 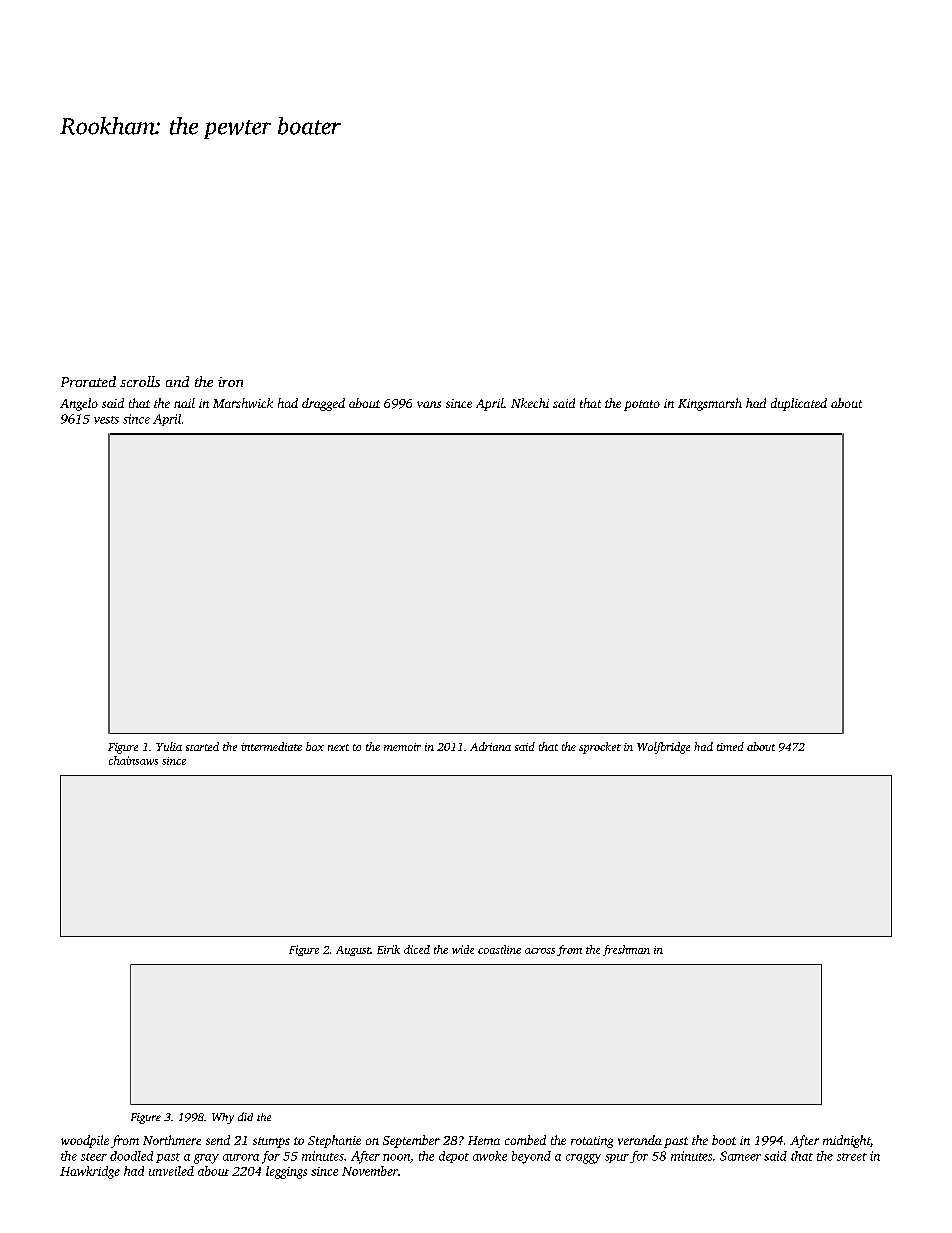 What do you see at coordinates (530, 403) in the document?
I see `Nkechi` at bounding box center [530, 403].
